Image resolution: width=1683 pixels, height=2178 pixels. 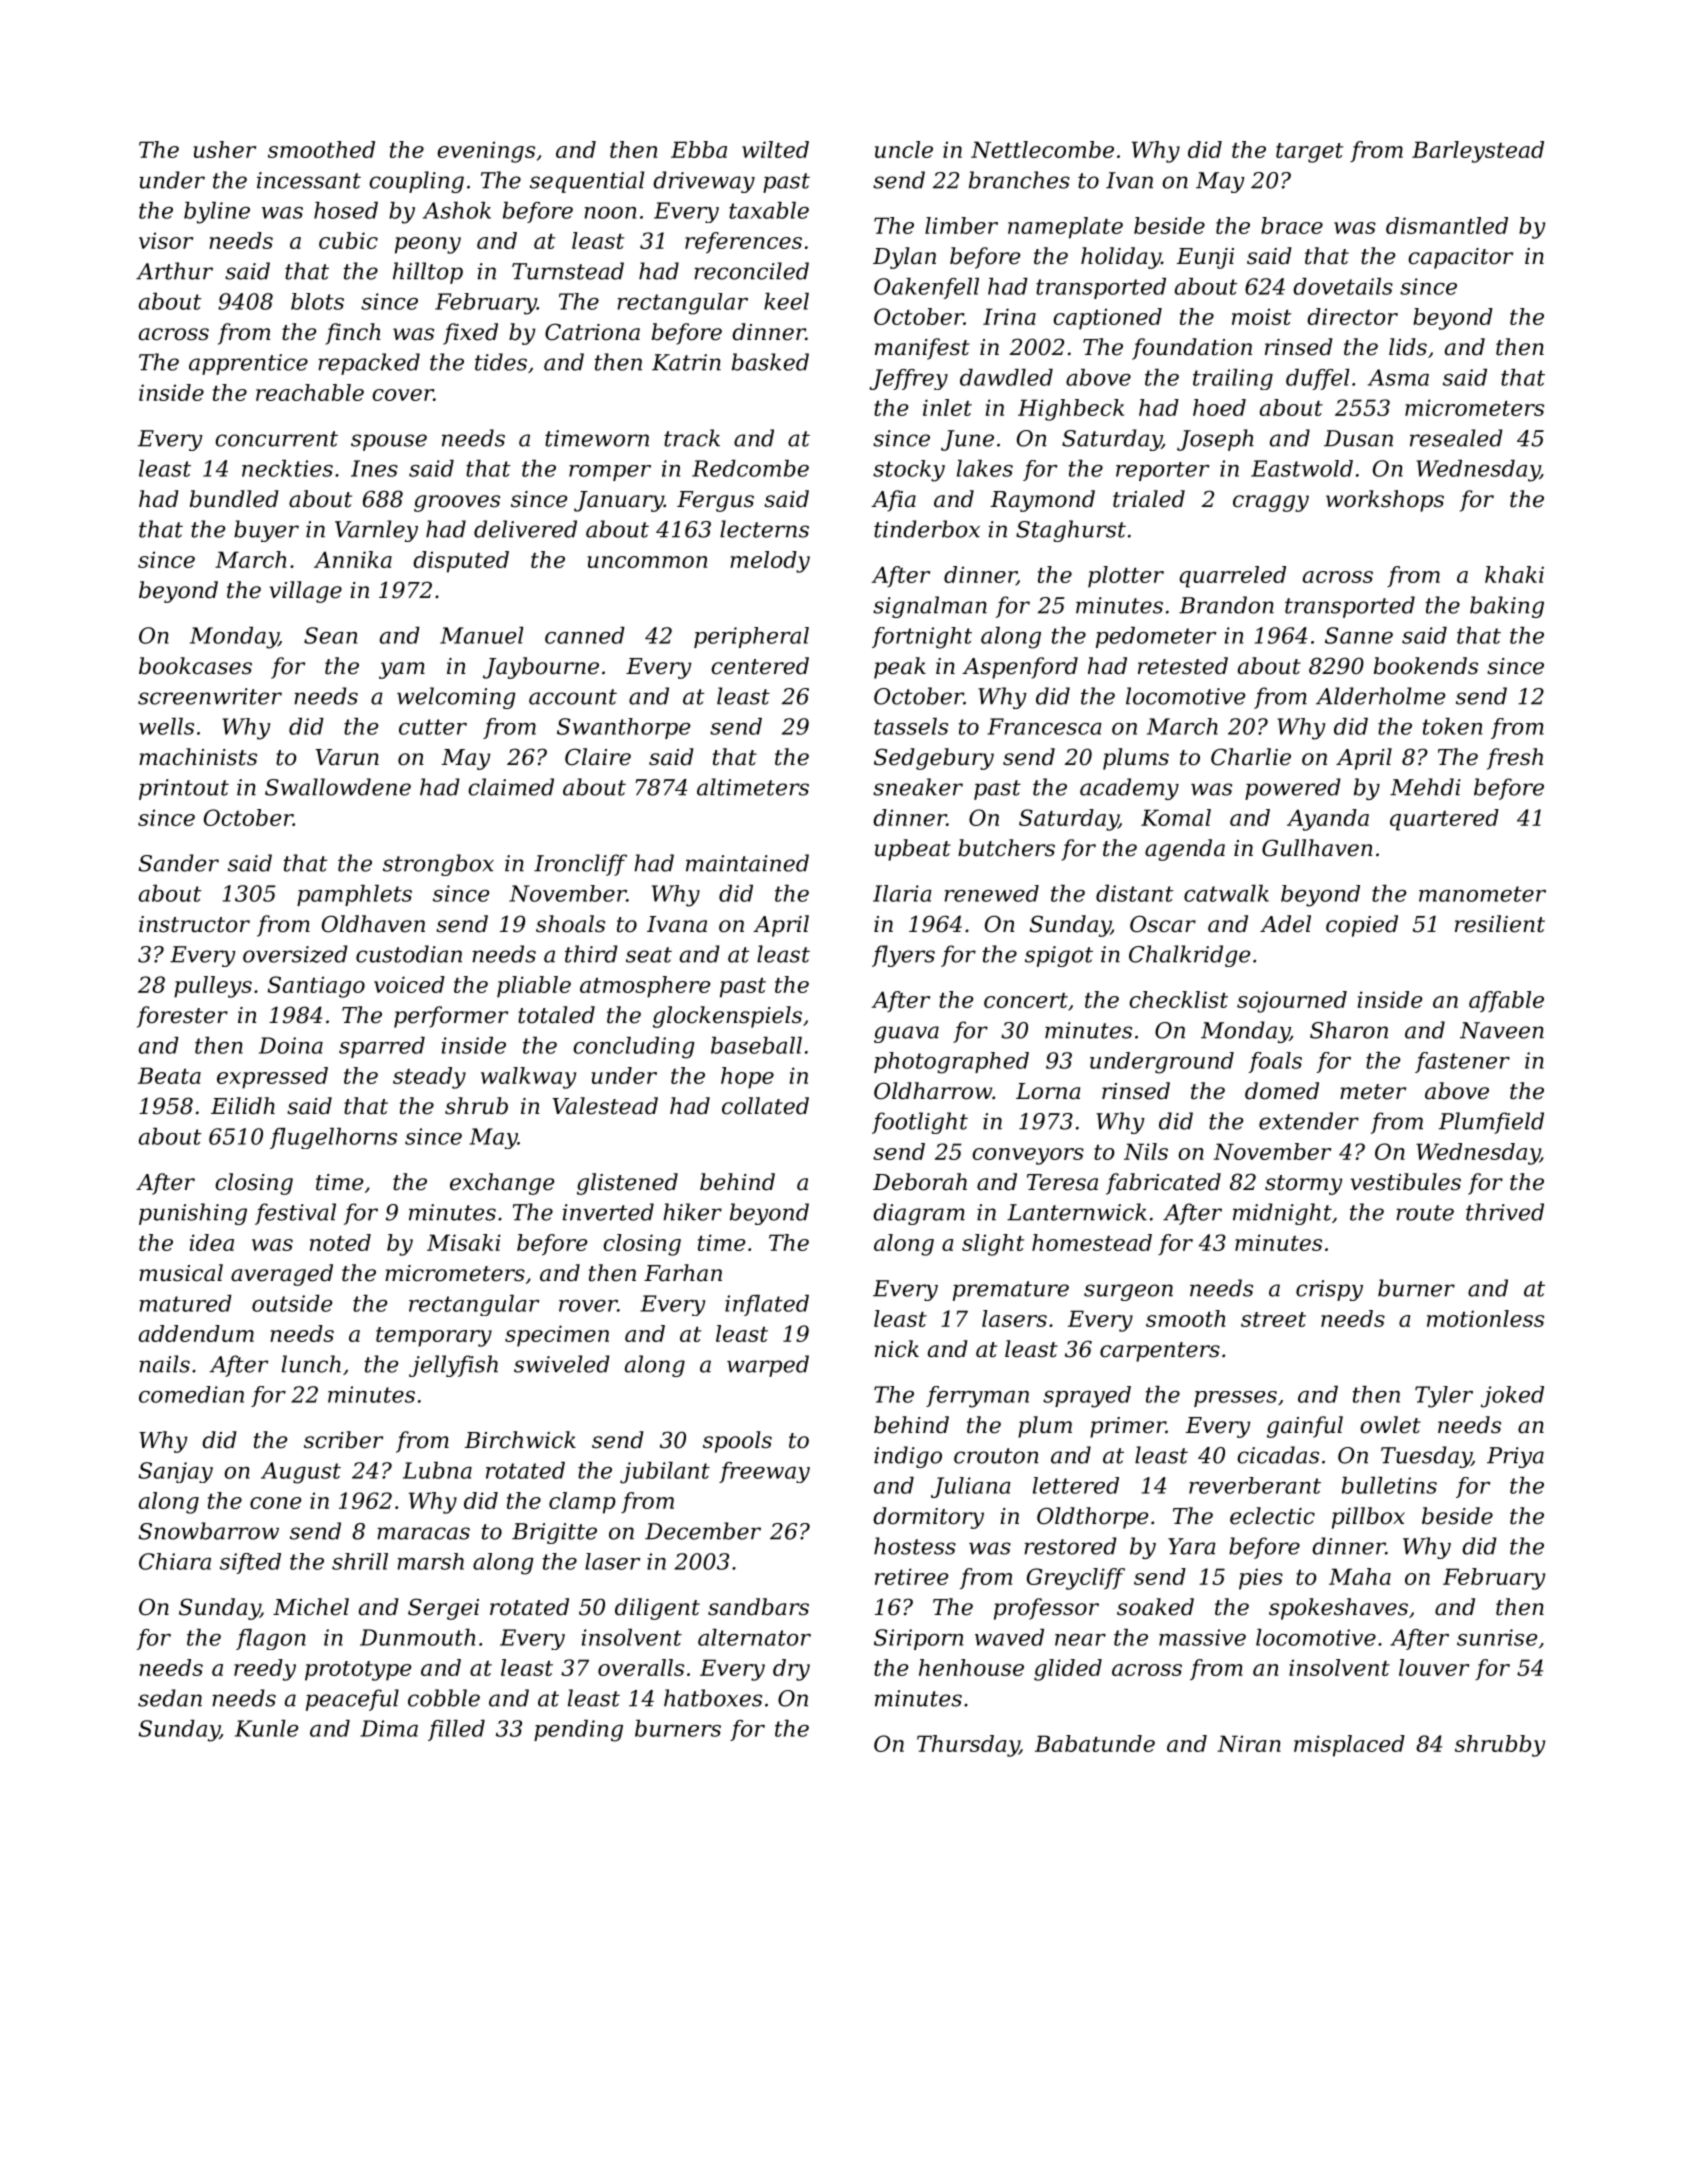 What do you see at coordinates (234, 499) in the screenshot?
I see `bundled` at bounding box center [234, 499].
